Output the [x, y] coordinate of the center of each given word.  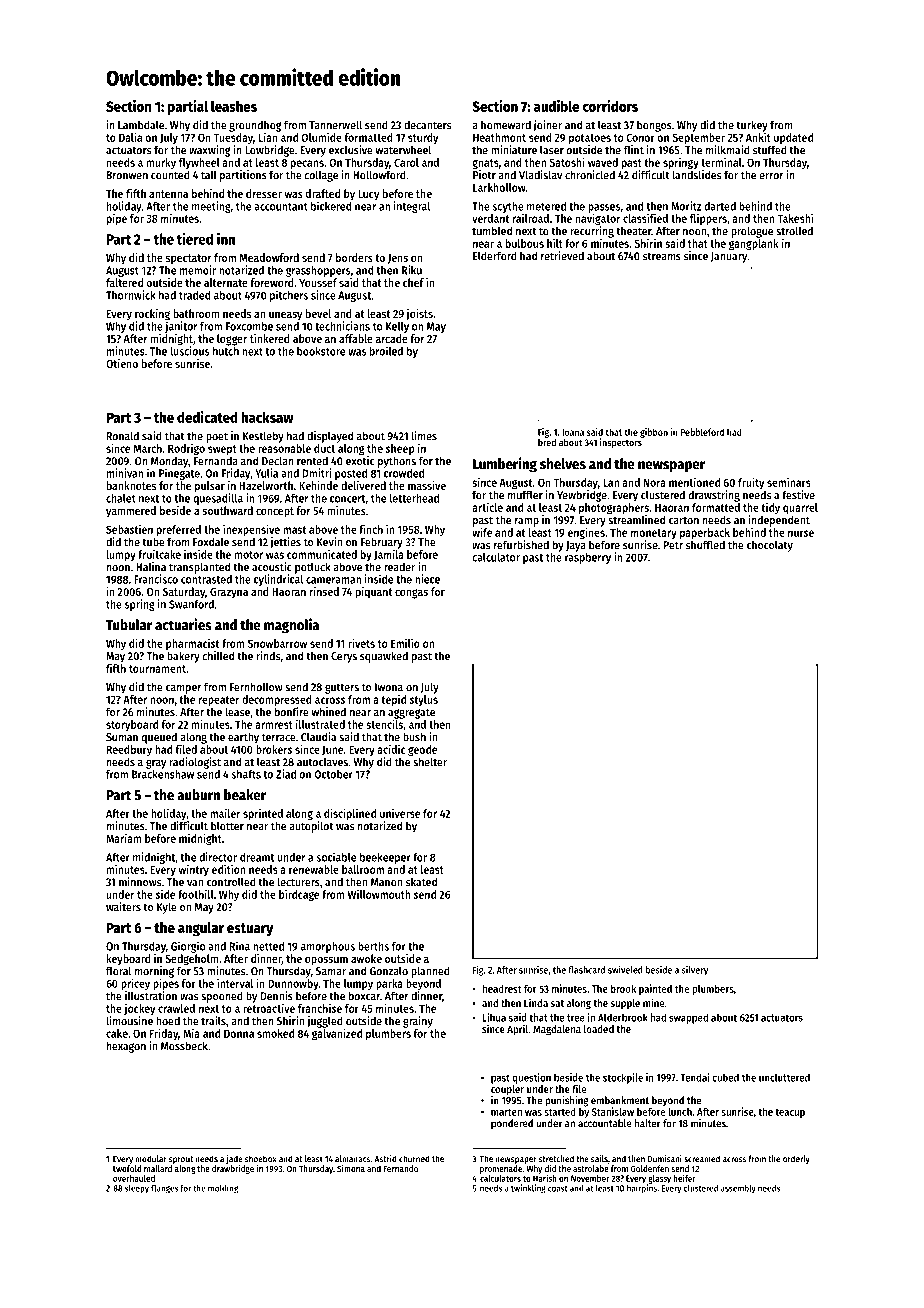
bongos [654, 126]
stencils [384, 724]
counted [170, 175]
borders [354, 257]
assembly [738, 1188]
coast [558, 1188]
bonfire [292, 712]
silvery [695, 971]
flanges [164, 1189]
